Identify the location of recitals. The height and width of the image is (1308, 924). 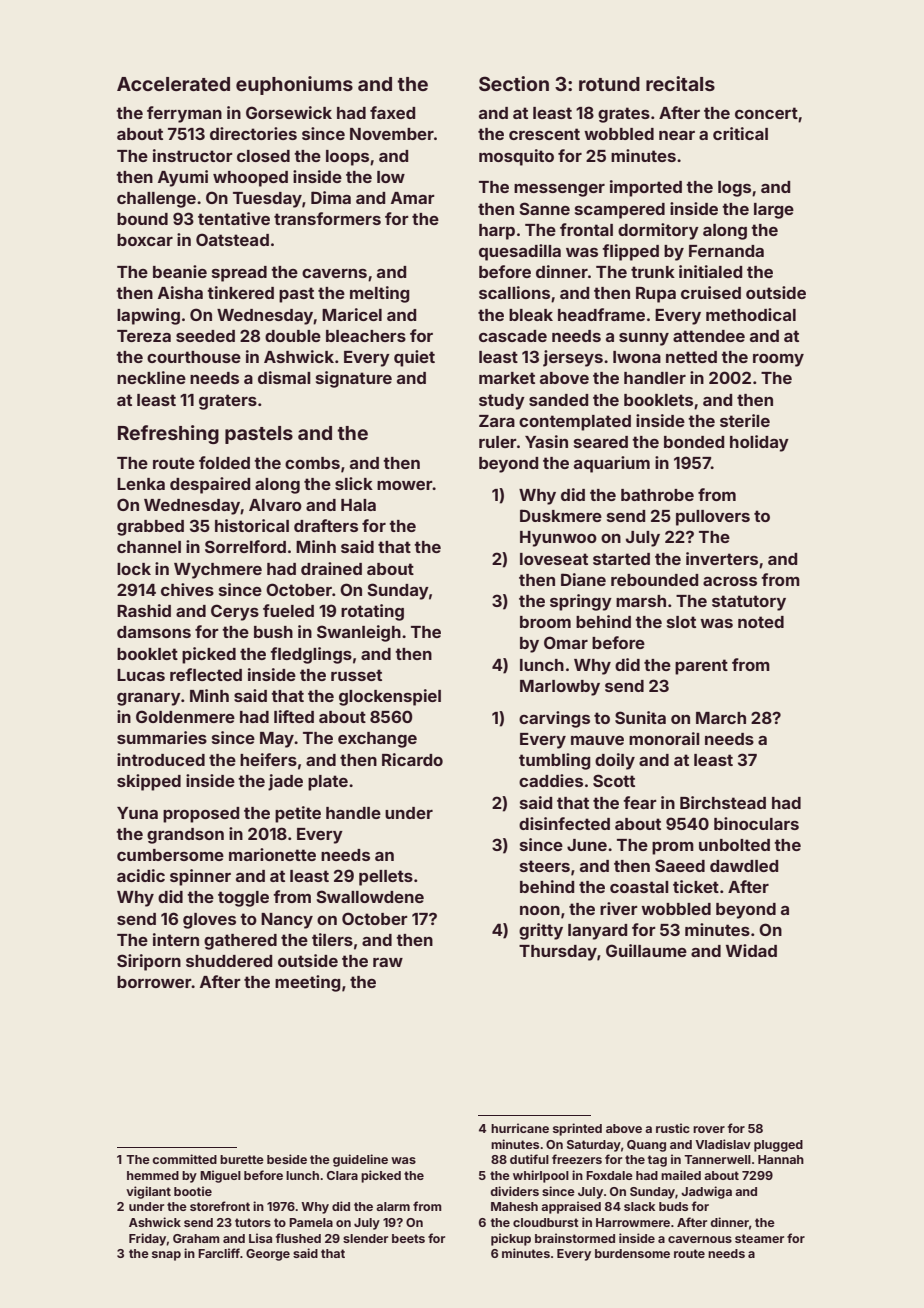
(680, 83).
